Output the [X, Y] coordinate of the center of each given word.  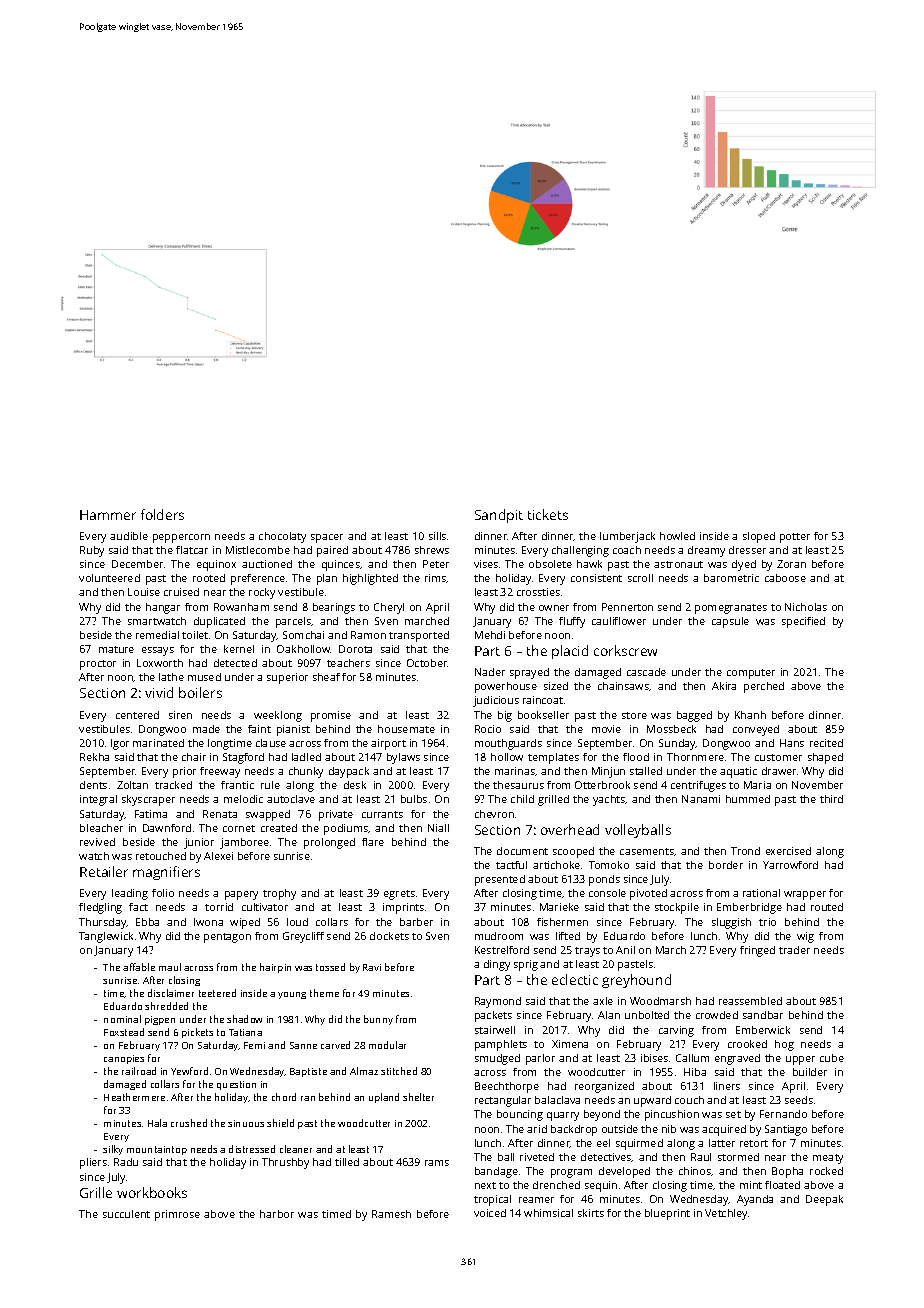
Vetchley [726, 1214]
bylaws [403, 758]
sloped [759, 537]
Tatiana [245, 1032]
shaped [825, 758]
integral [98, 800]
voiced [490, 1213]
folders [162, 514]
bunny [378, 1020]
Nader [490, 672]
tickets [548, 514]
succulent [126, 1214]
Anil [625, 950]
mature [116, 649]
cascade [646, 672]
